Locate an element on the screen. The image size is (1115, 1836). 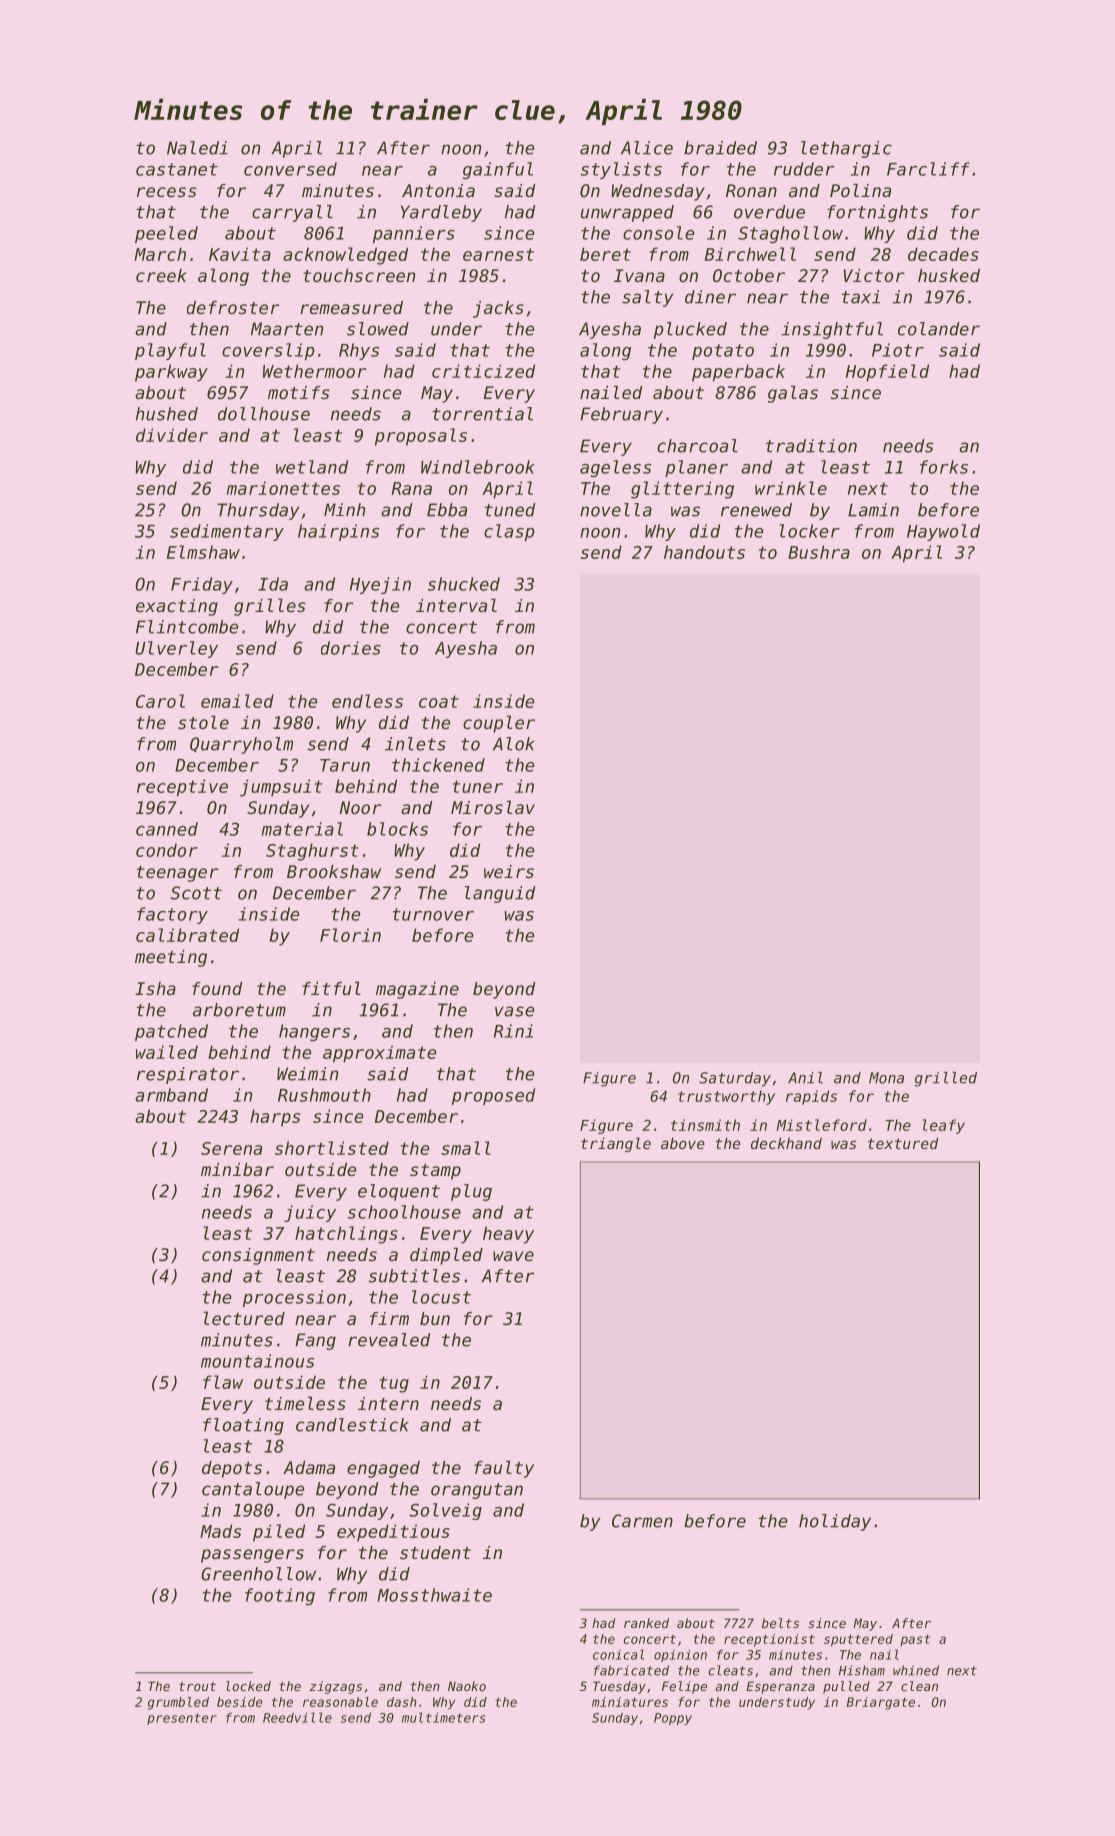
Mistleford is located at coordinates (821, 1125).
